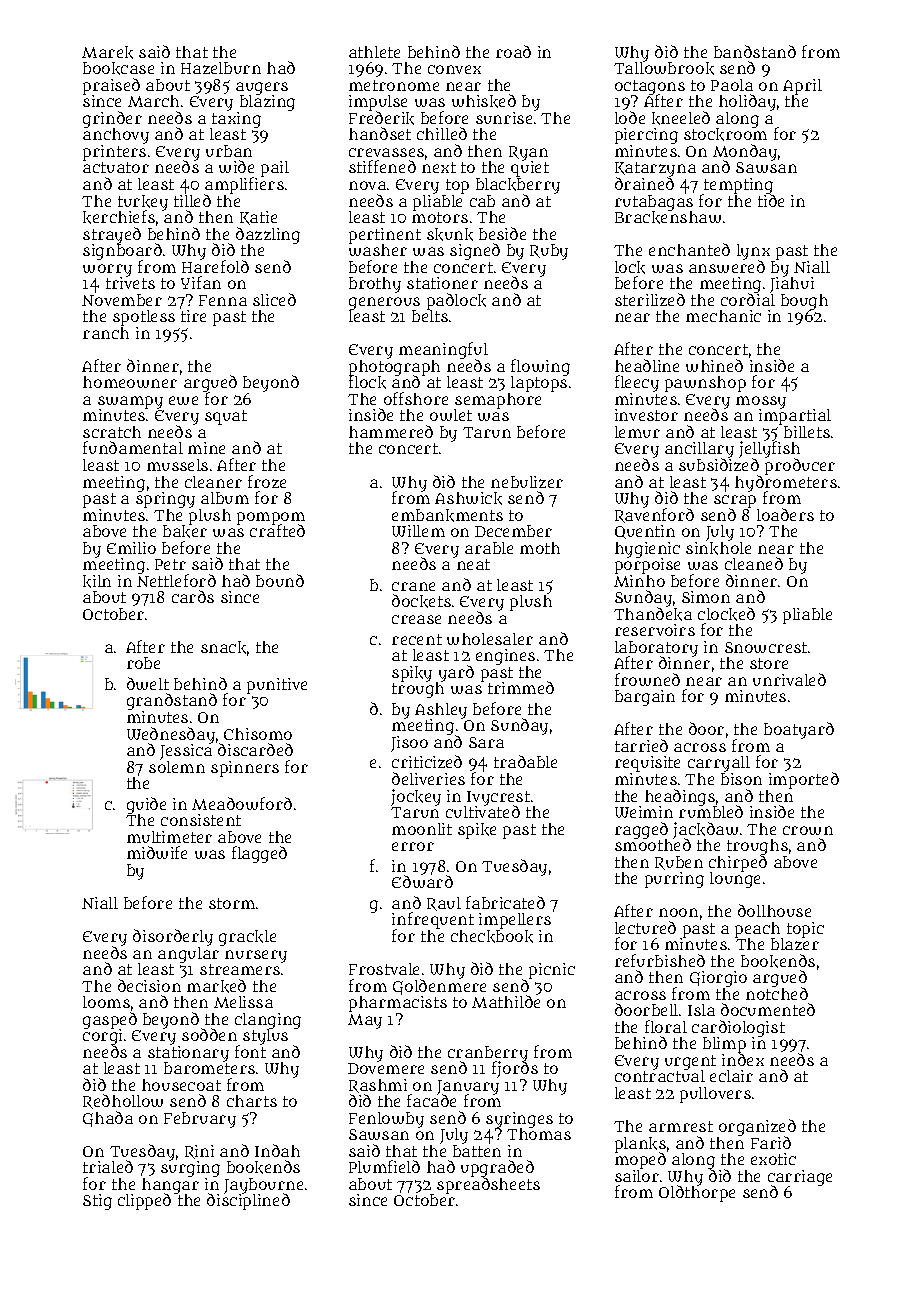 The height and width of the page is (1308, 924). Describe the element at coordinates (646, 415) in the page. I see `investor` at that location.
